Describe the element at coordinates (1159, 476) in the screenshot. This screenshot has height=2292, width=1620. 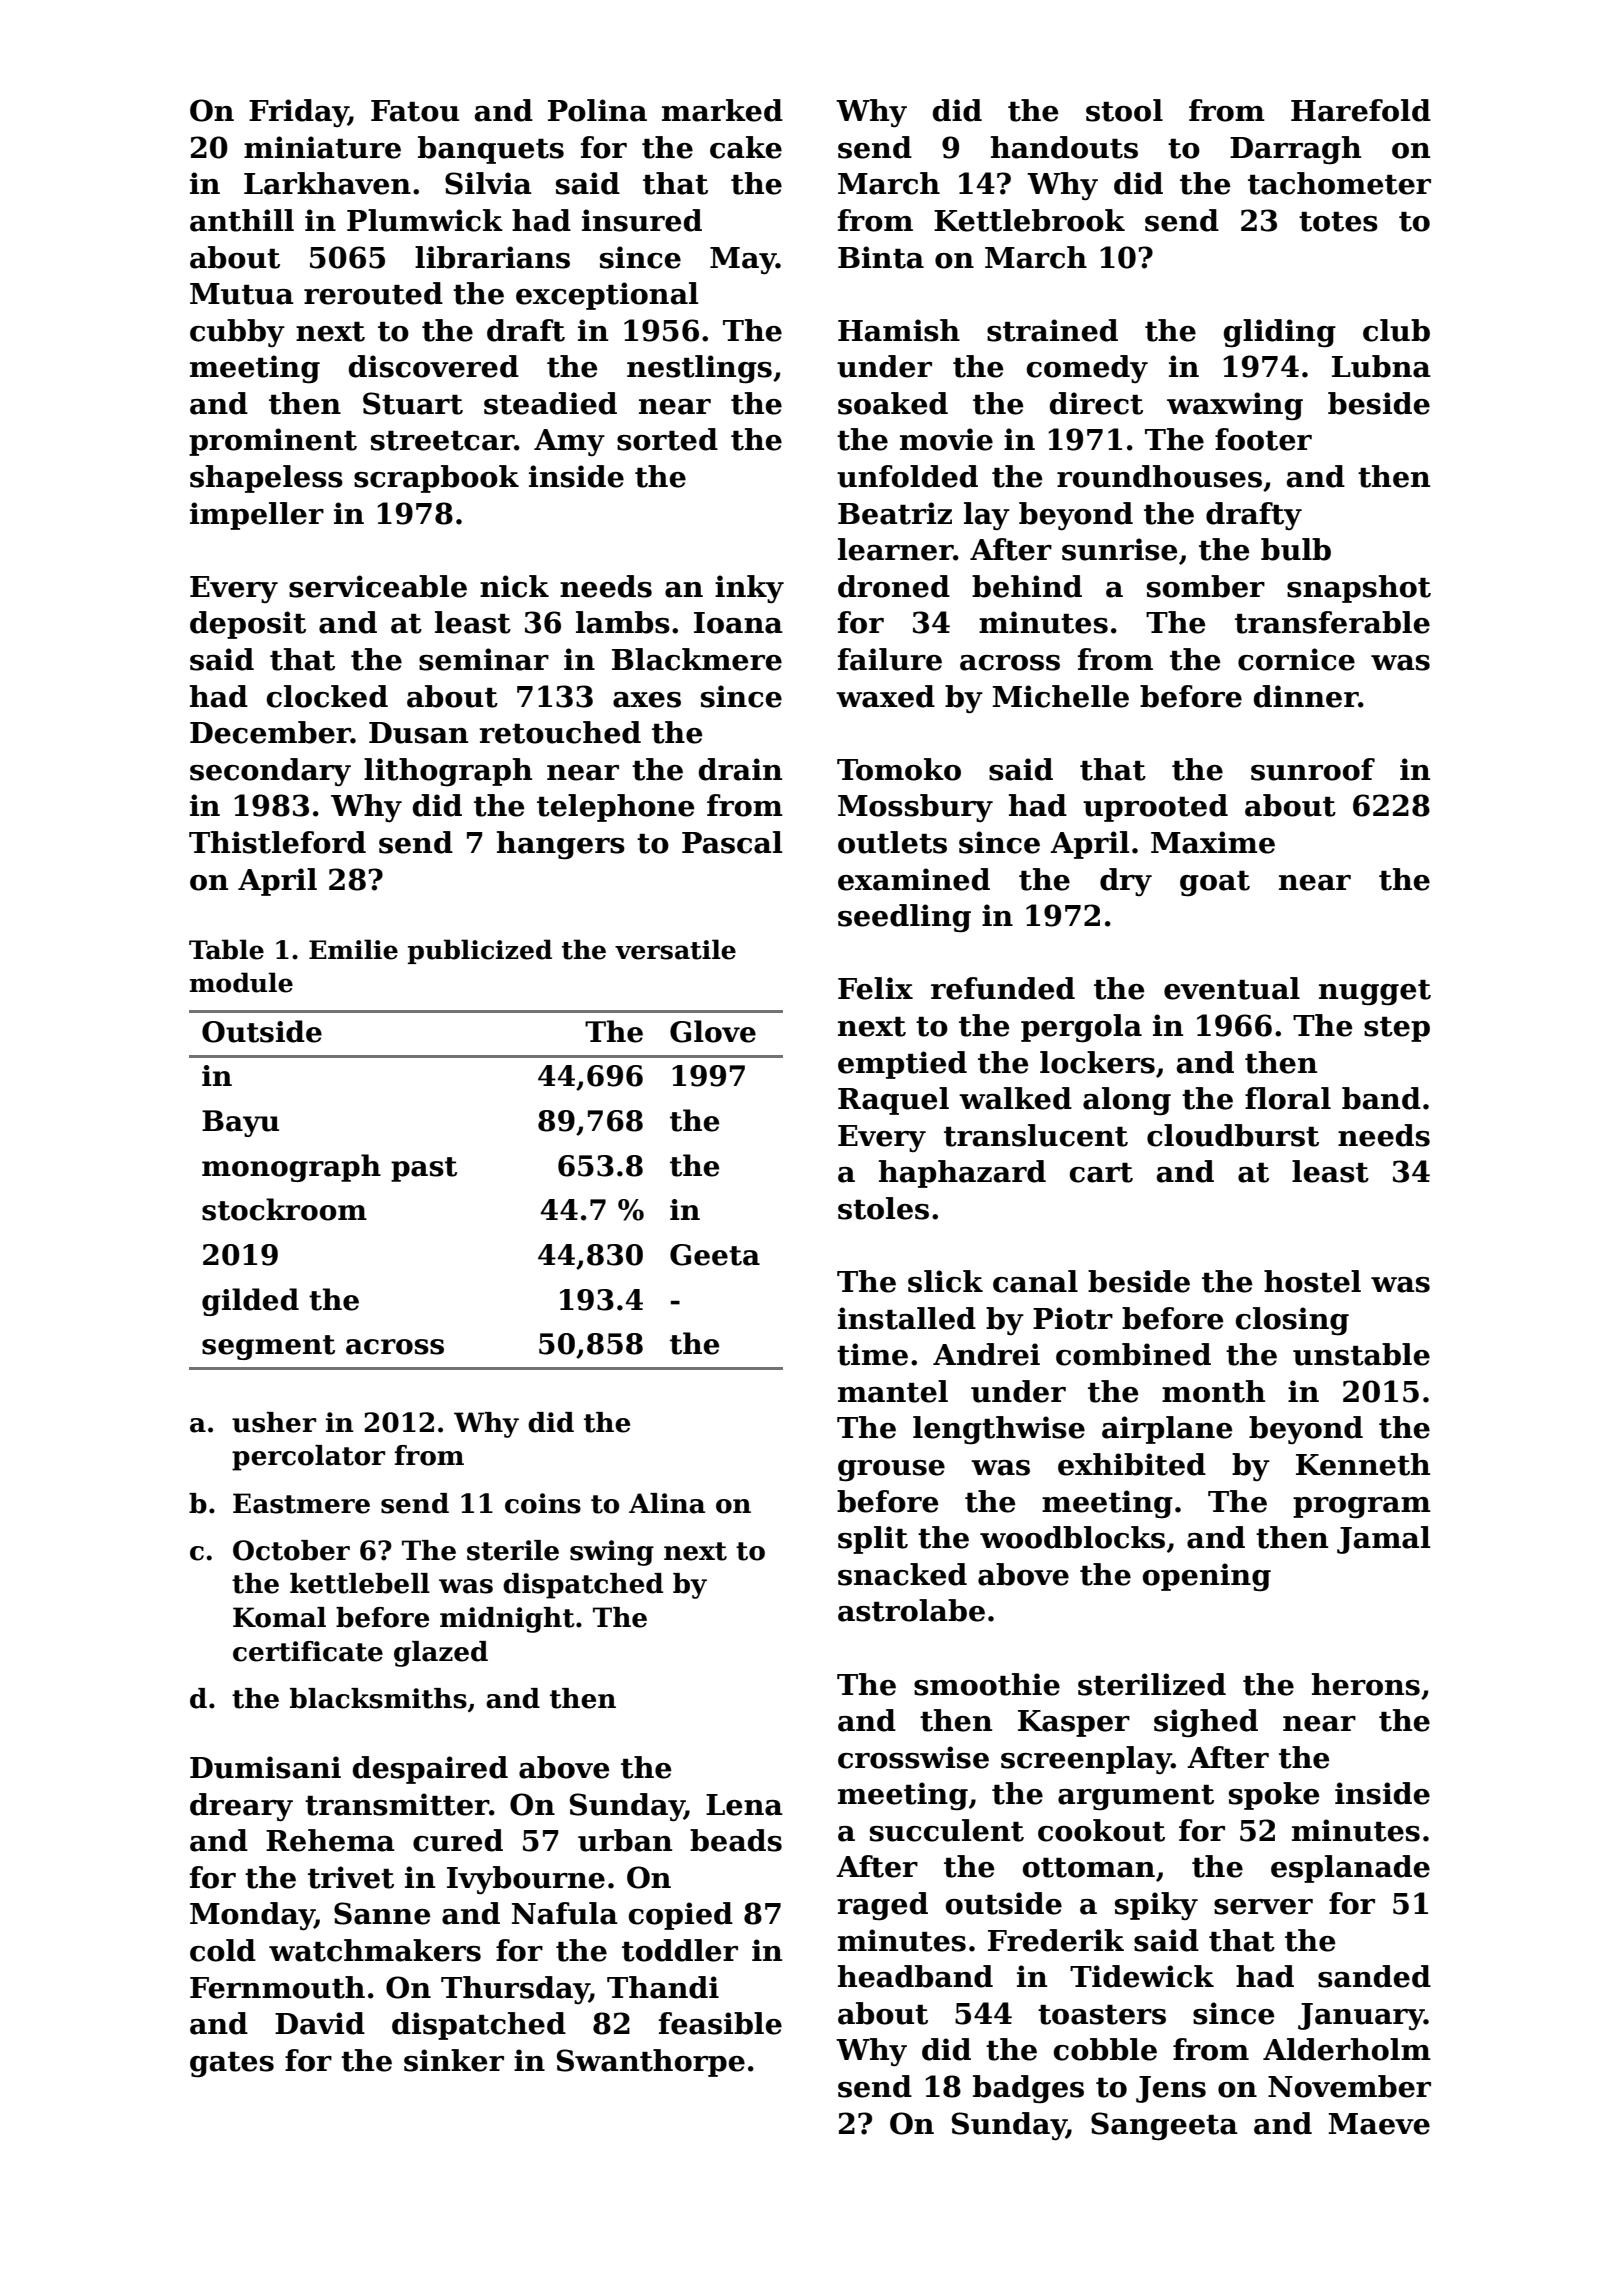
I see `roundhouses` at that location.
